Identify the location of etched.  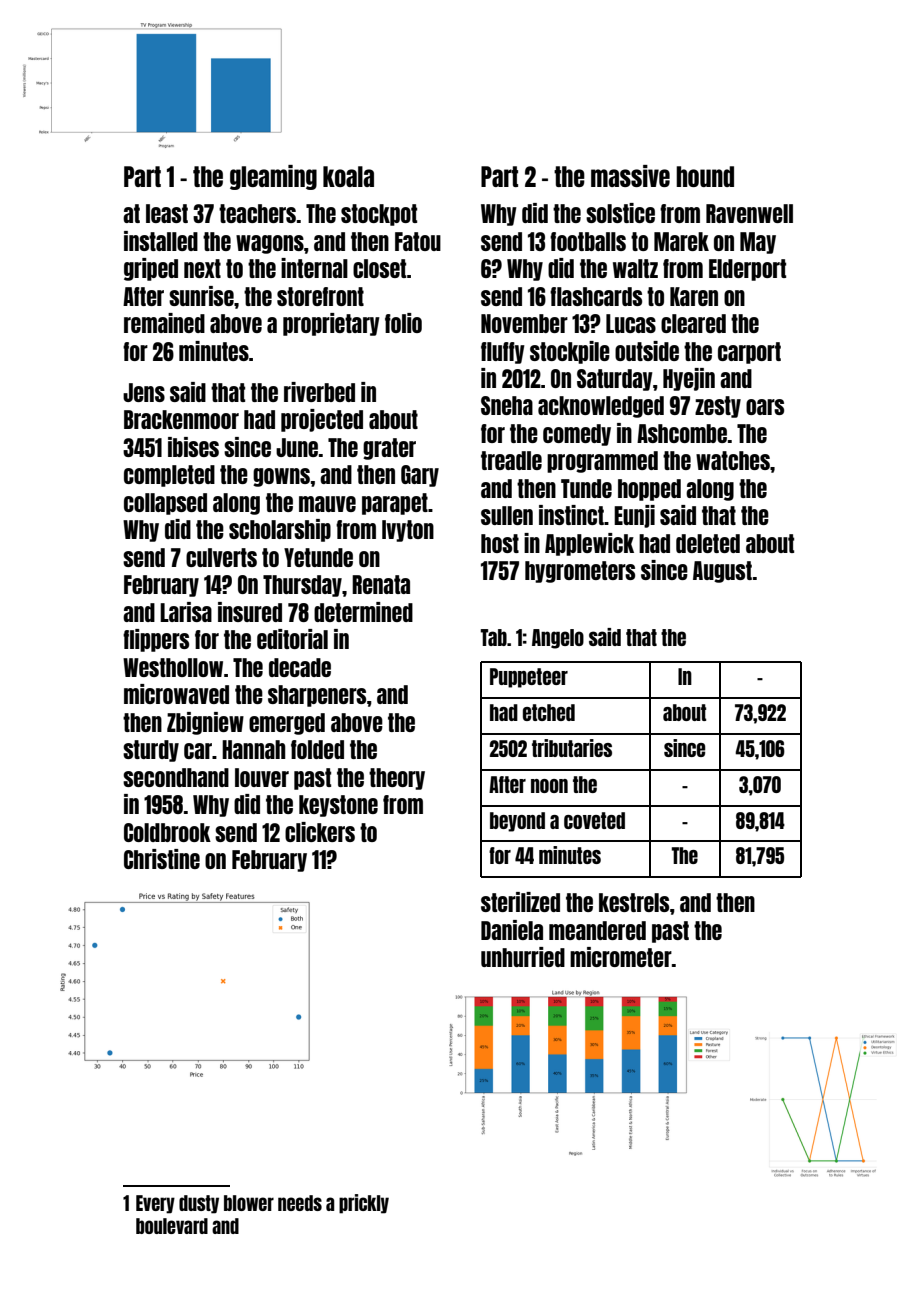
(549, 712).
